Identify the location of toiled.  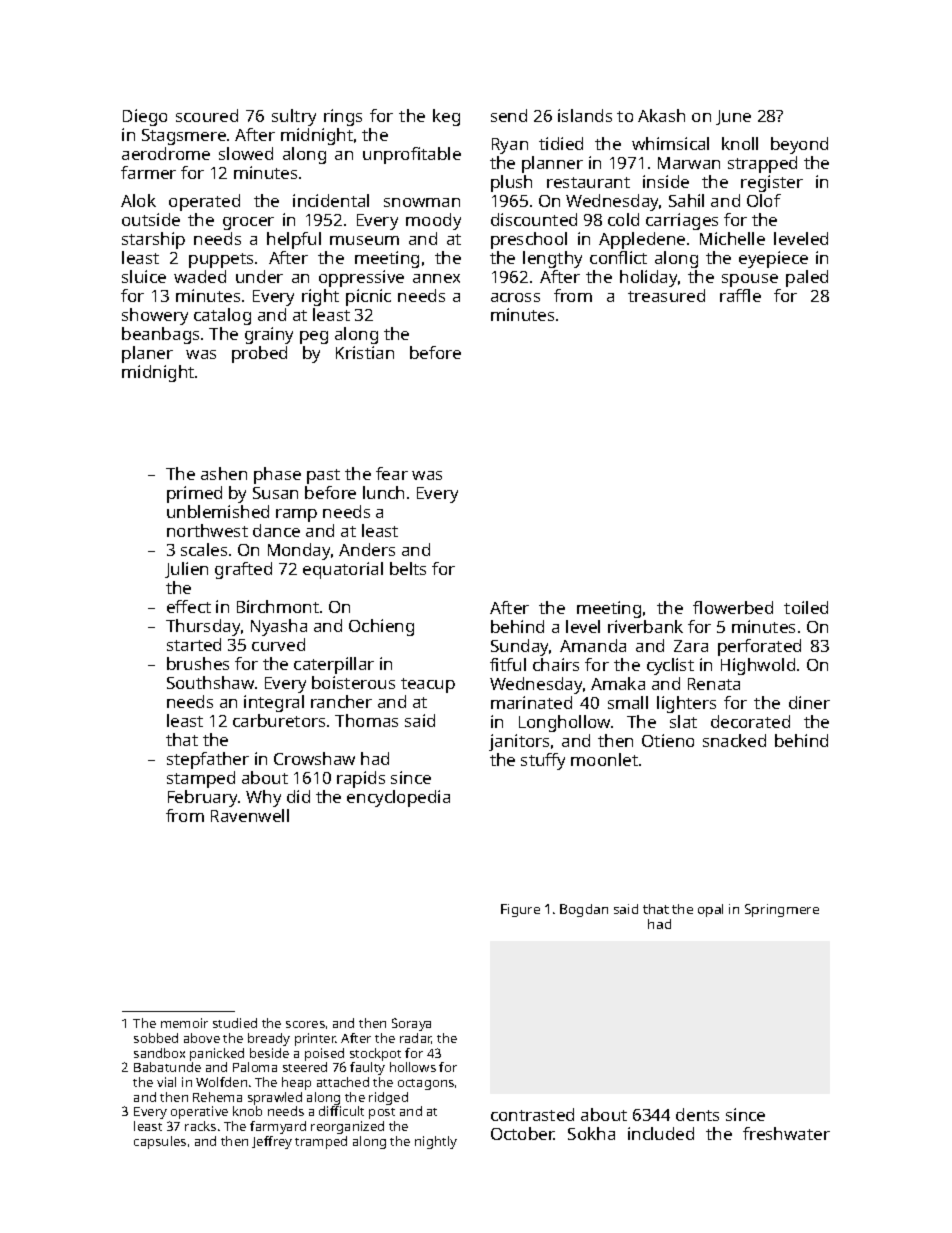
(806, 607).
